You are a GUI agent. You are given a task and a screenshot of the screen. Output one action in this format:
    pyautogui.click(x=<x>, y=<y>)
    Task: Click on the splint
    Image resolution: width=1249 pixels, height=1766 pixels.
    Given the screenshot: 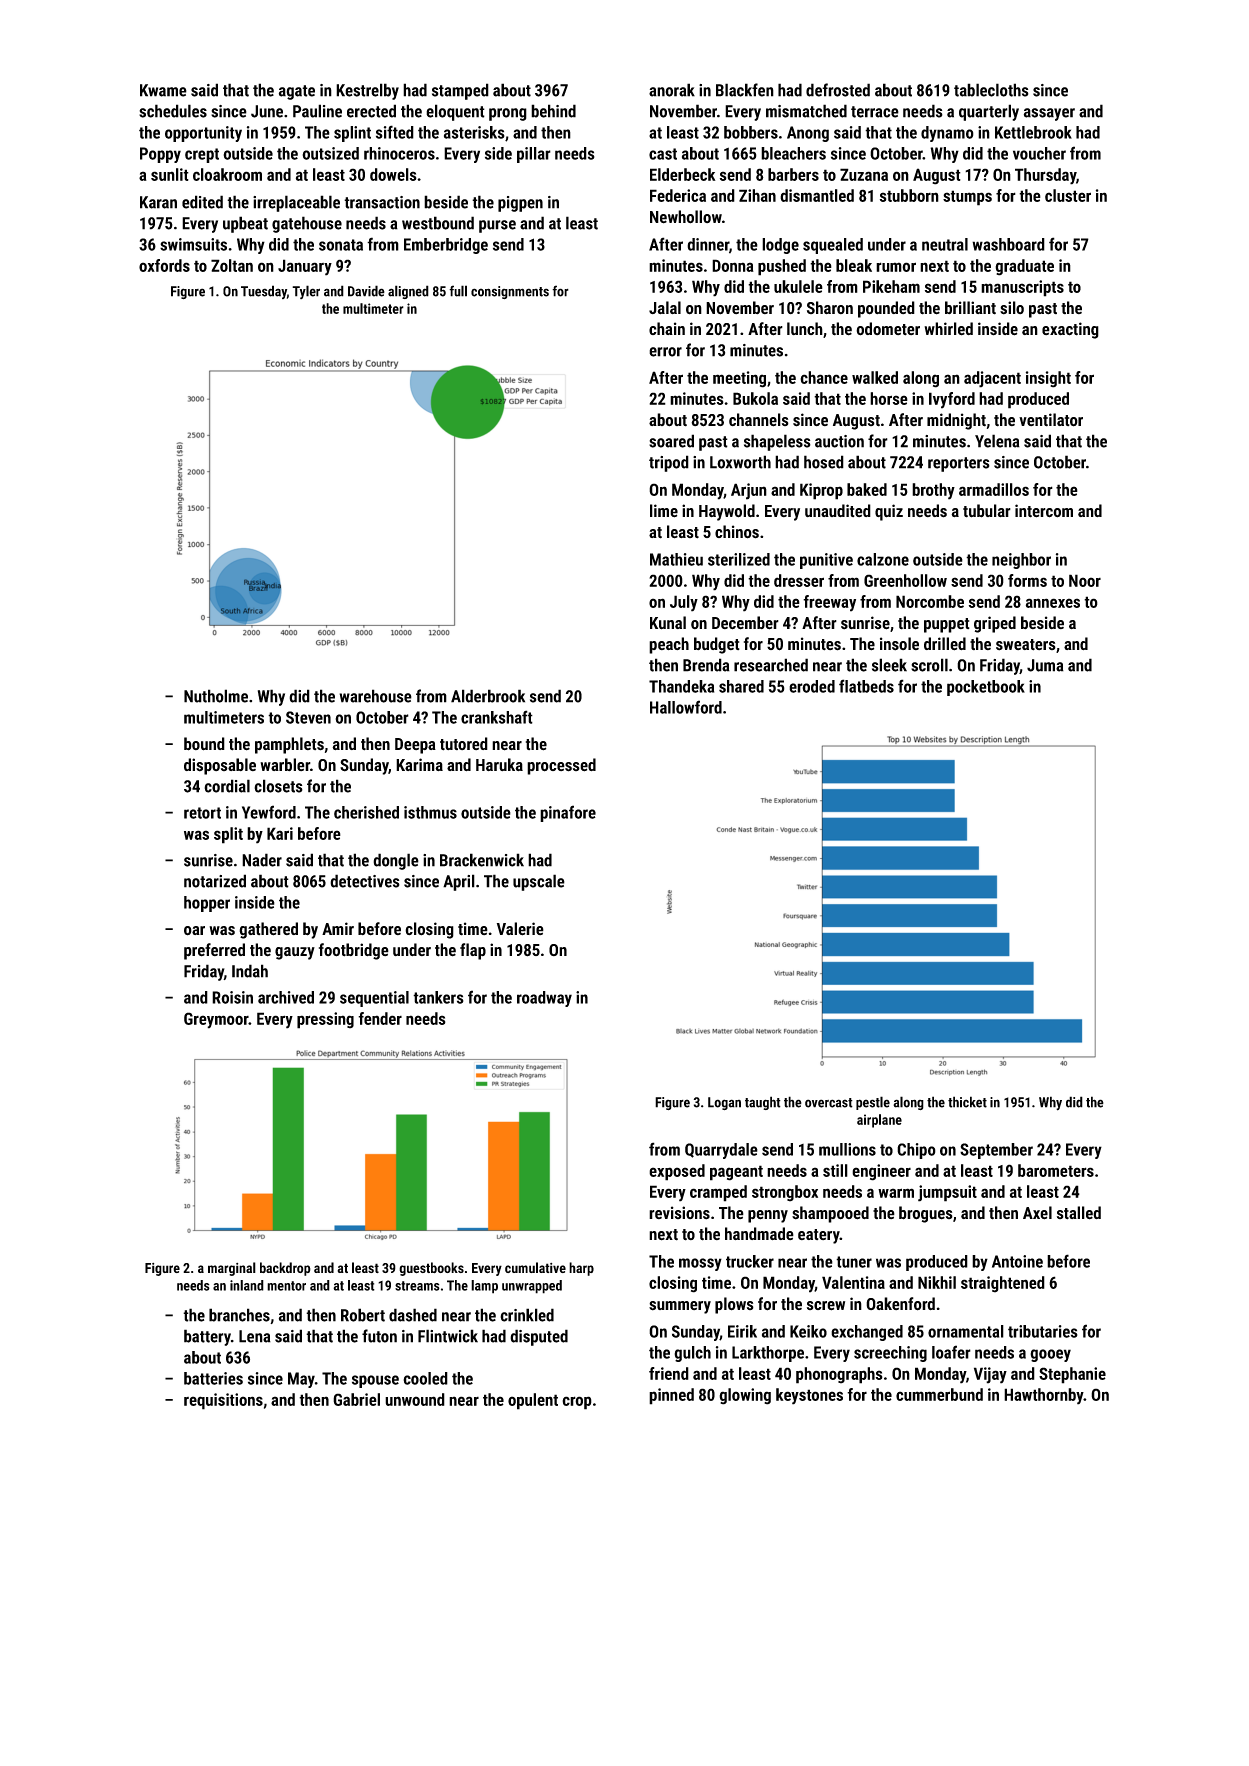 What is the action you would take?
    pyautogui.click(x=352, y=134)
